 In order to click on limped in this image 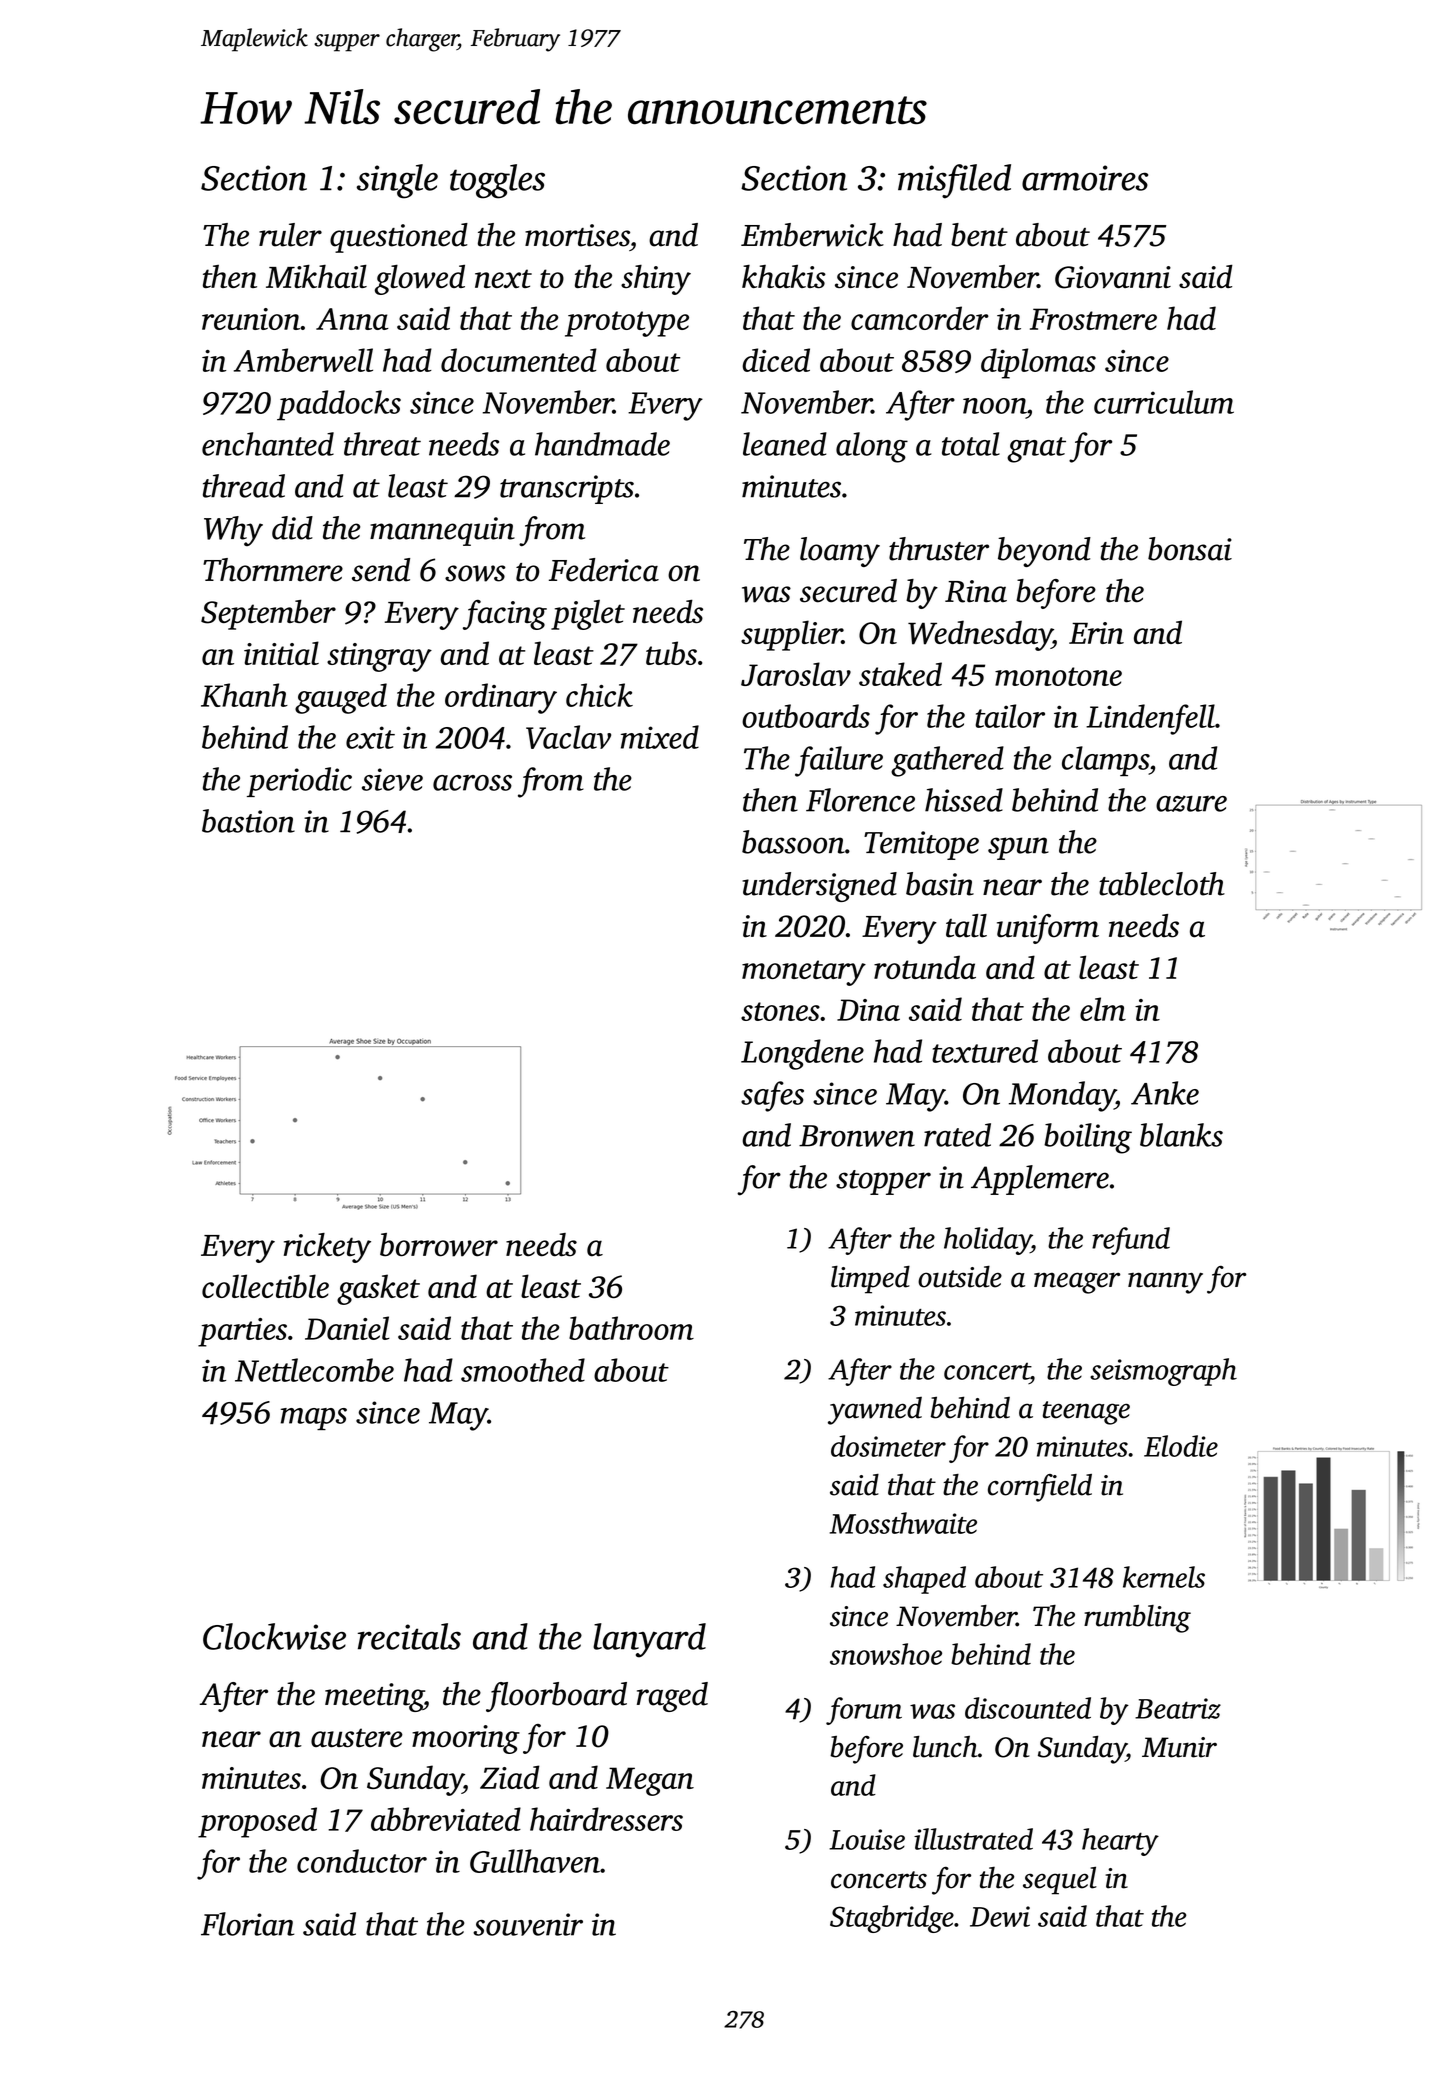, I will do `click(870, 1279)`.
